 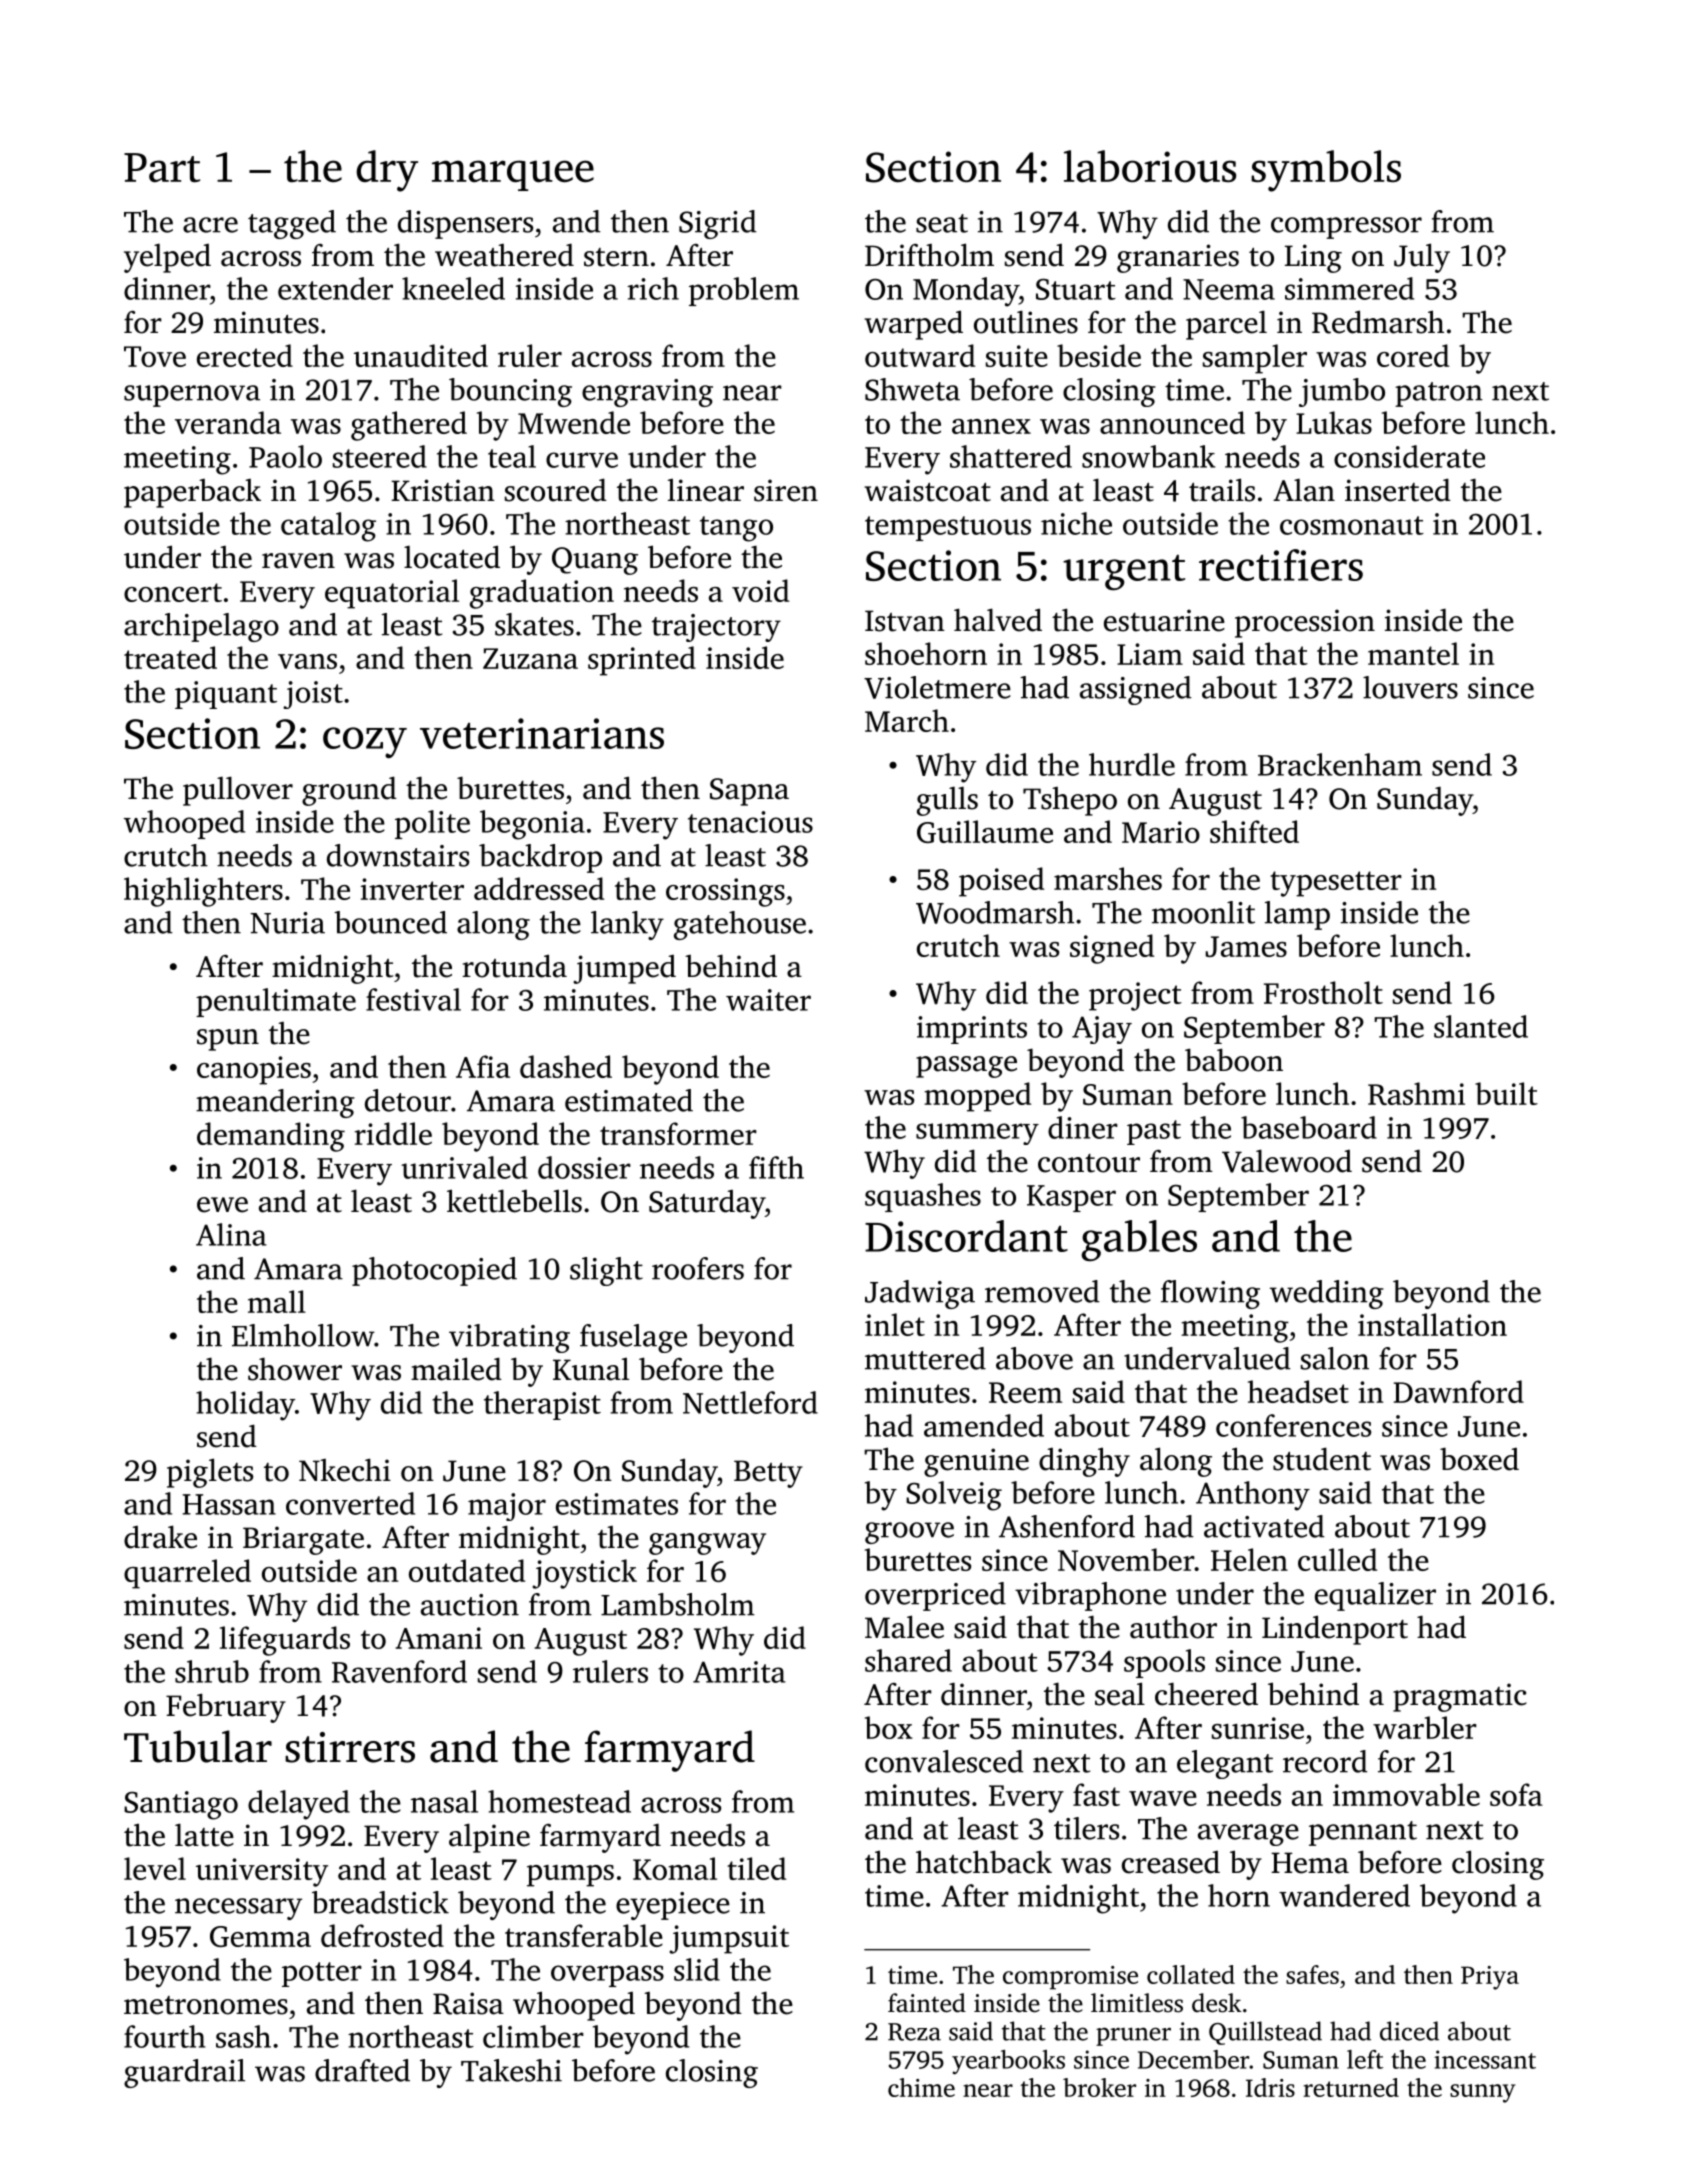 What do you see at coordinates (513, 175) in the screenshot?
I see `marquee` at bounding box center [513, 175].
